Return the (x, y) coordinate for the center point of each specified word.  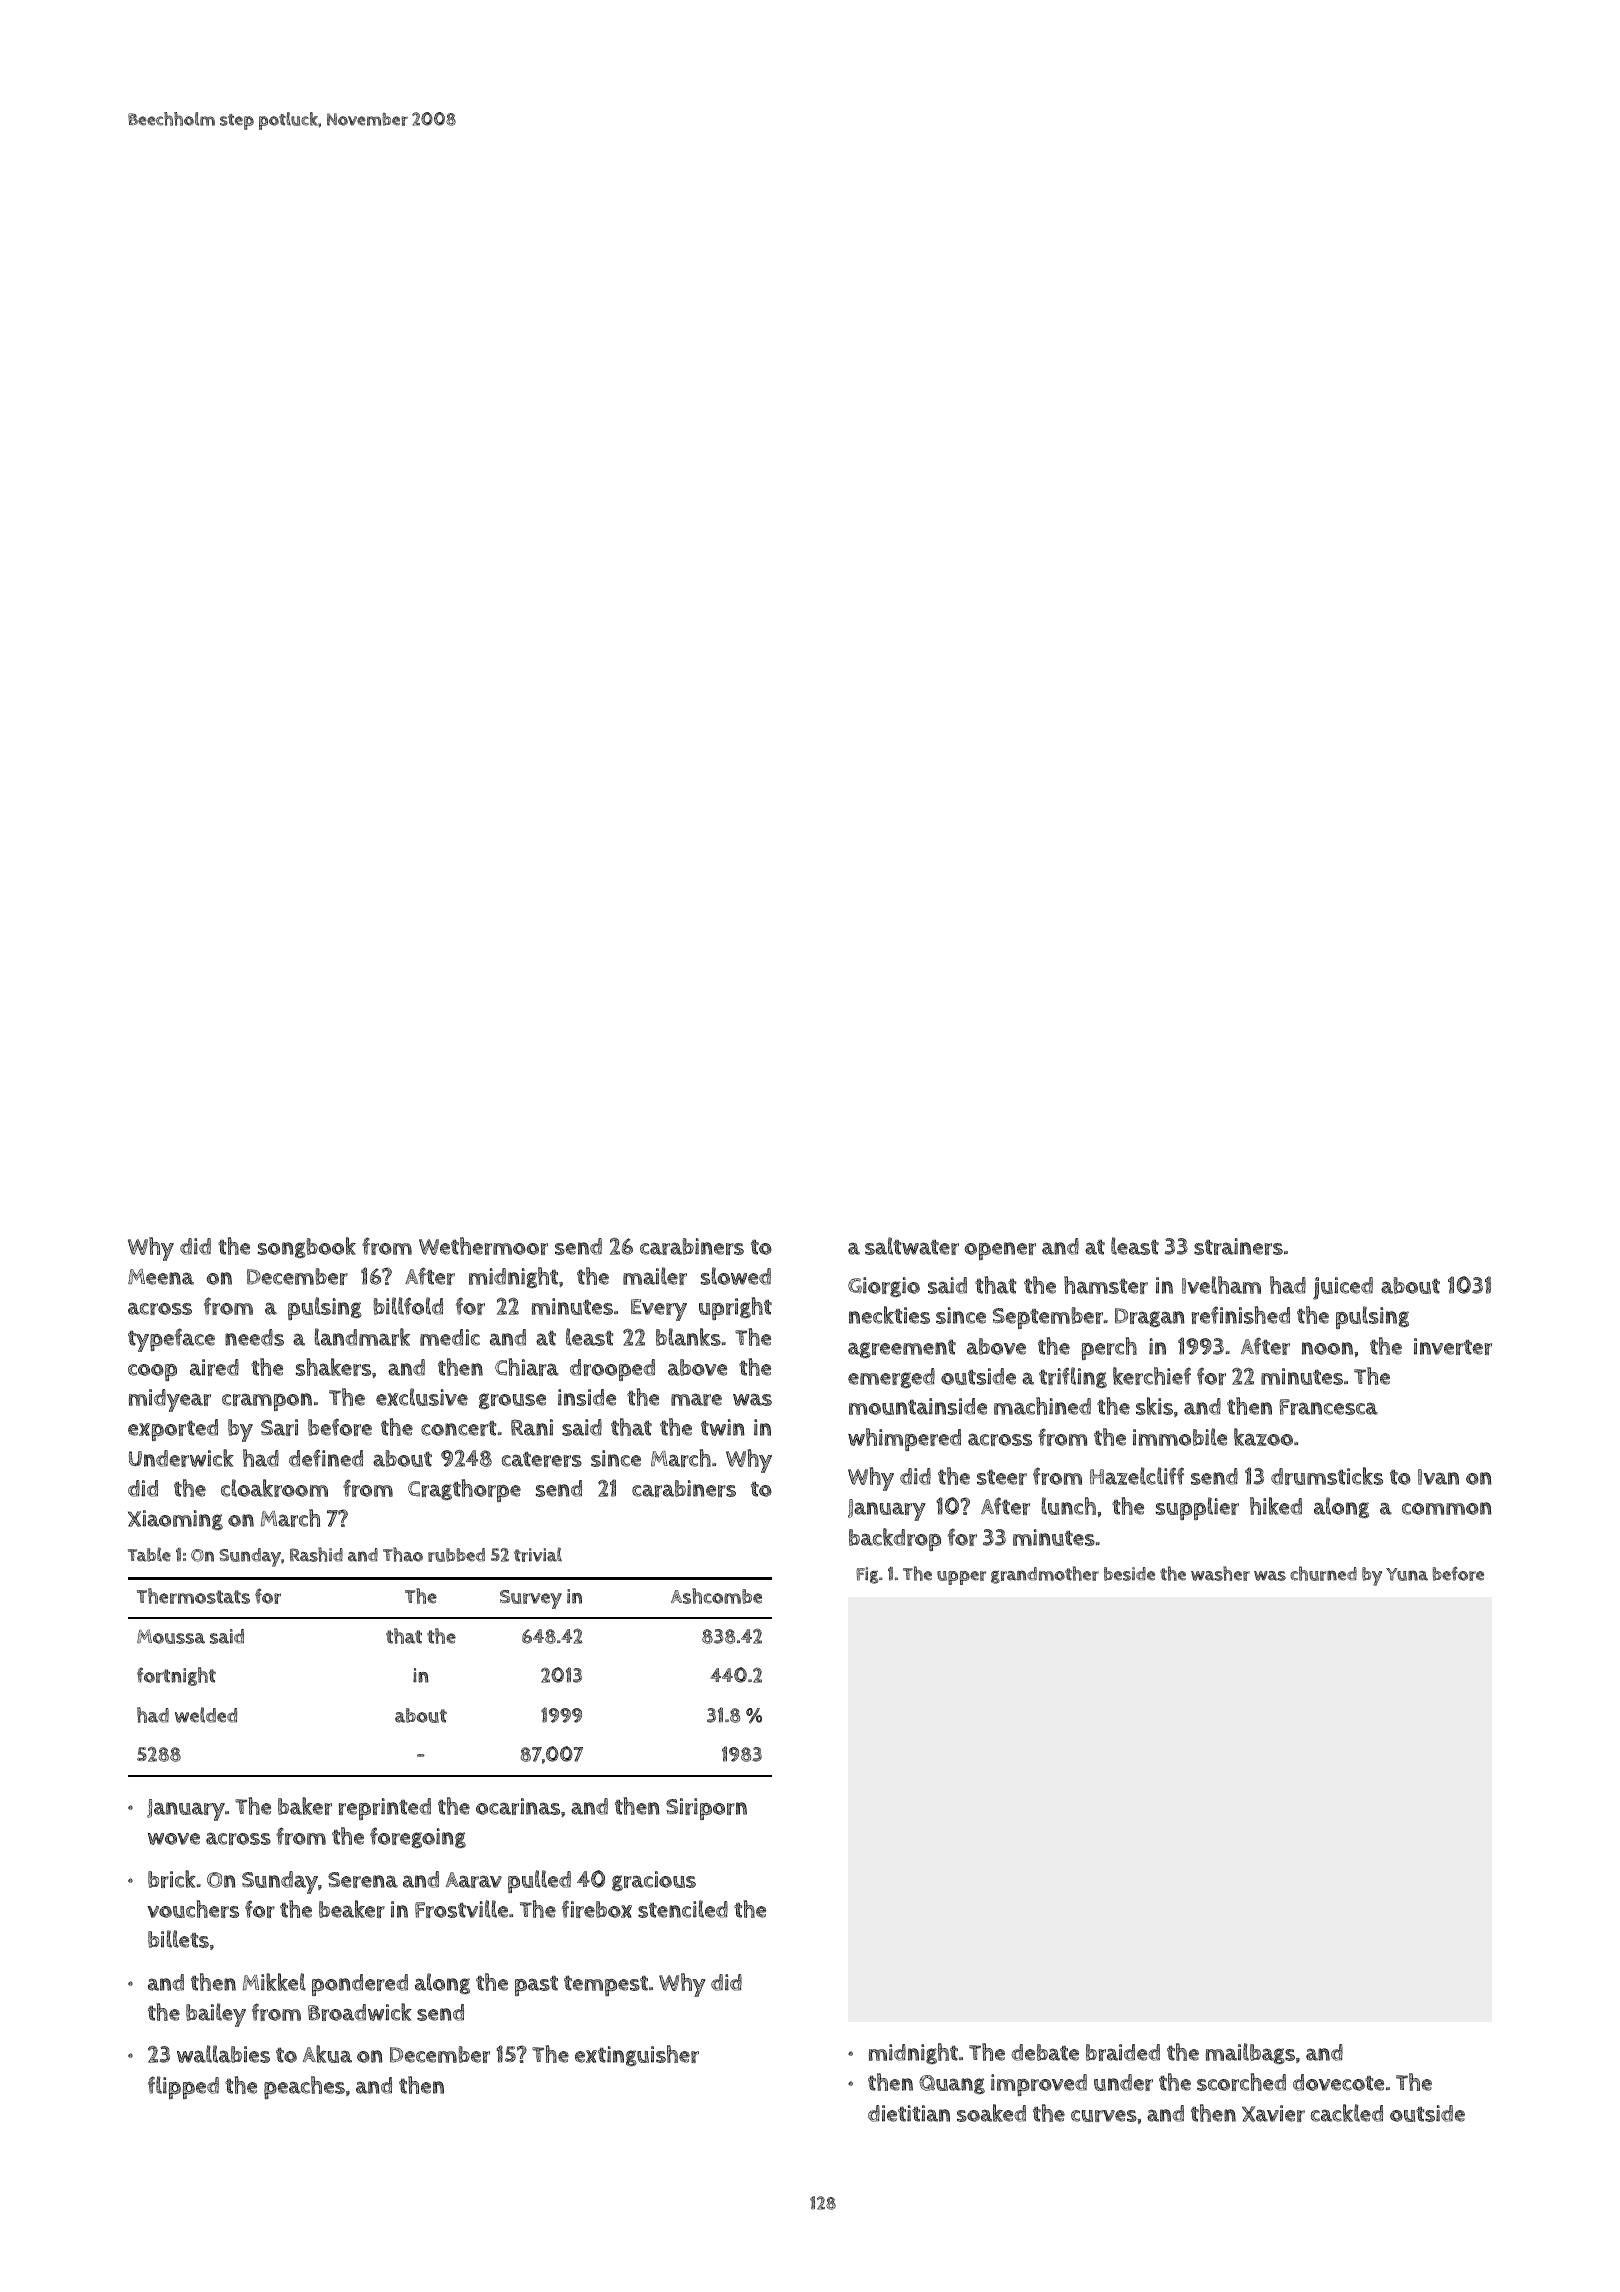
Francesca (1329, 1407)
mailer (655, 1276)
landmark (362, 1337)
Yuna (1407, 1574)
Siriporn (706, 1809)
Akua (327, 2054)
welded (206, 1715)
